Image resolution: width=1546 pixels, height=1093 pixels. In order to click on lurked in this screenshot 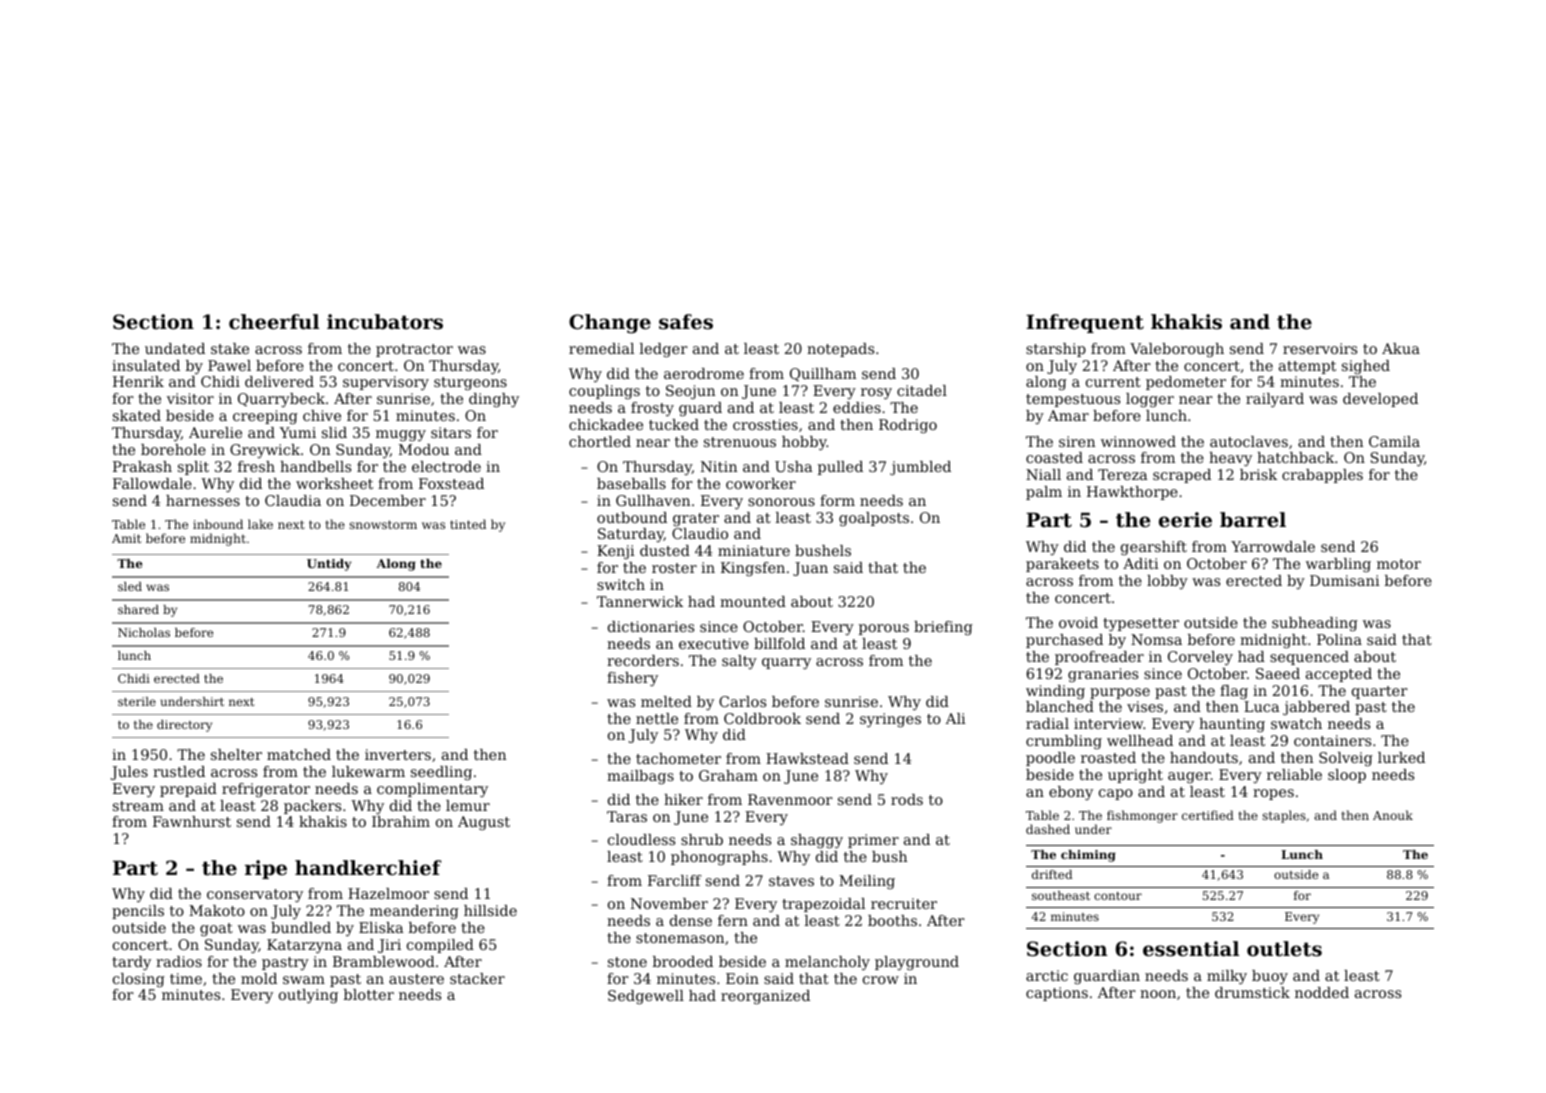, I will do `click(1401, 757)`.
